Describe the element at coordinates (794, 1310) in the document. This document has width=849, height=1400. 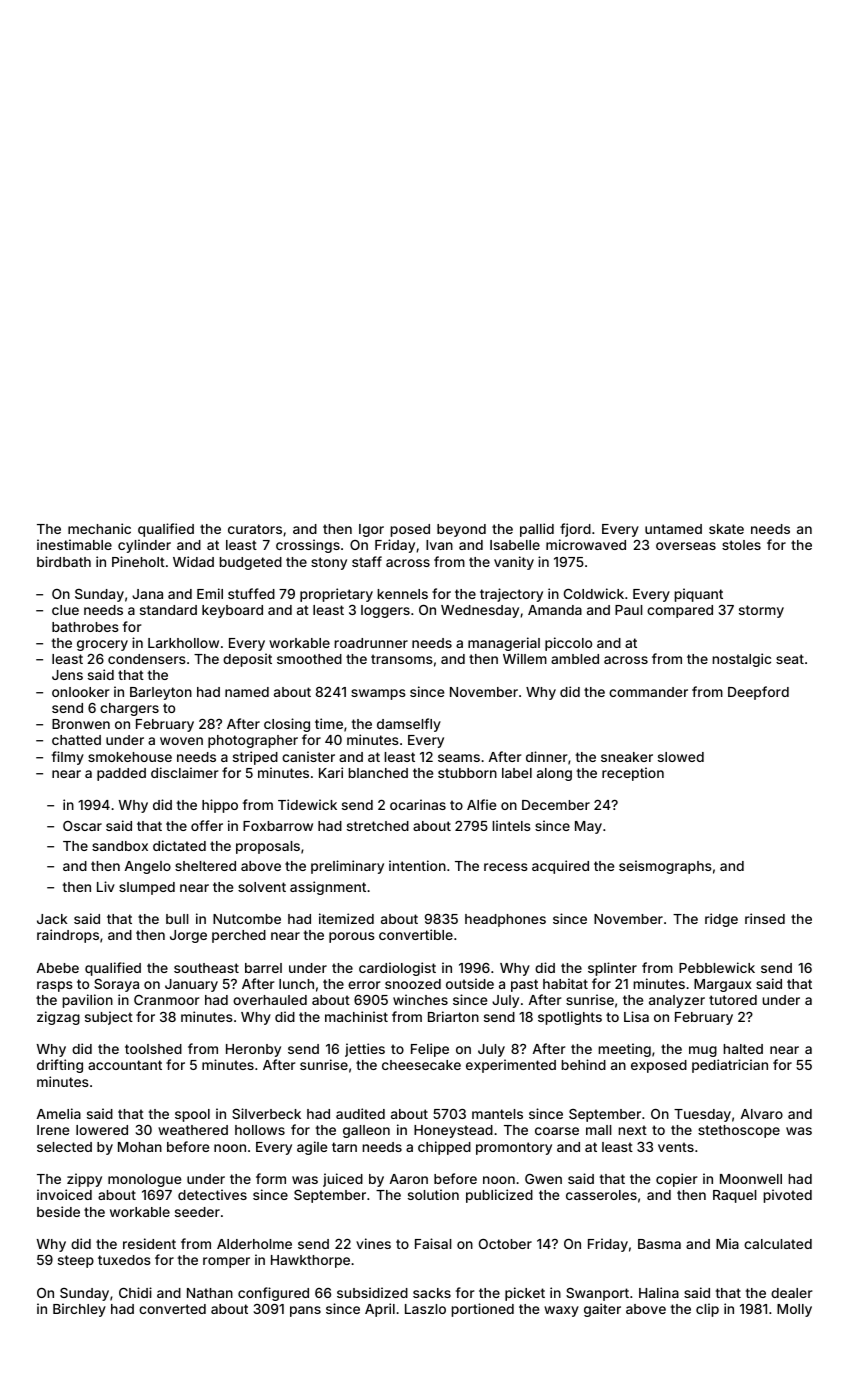
I see `Molly` at that location.
